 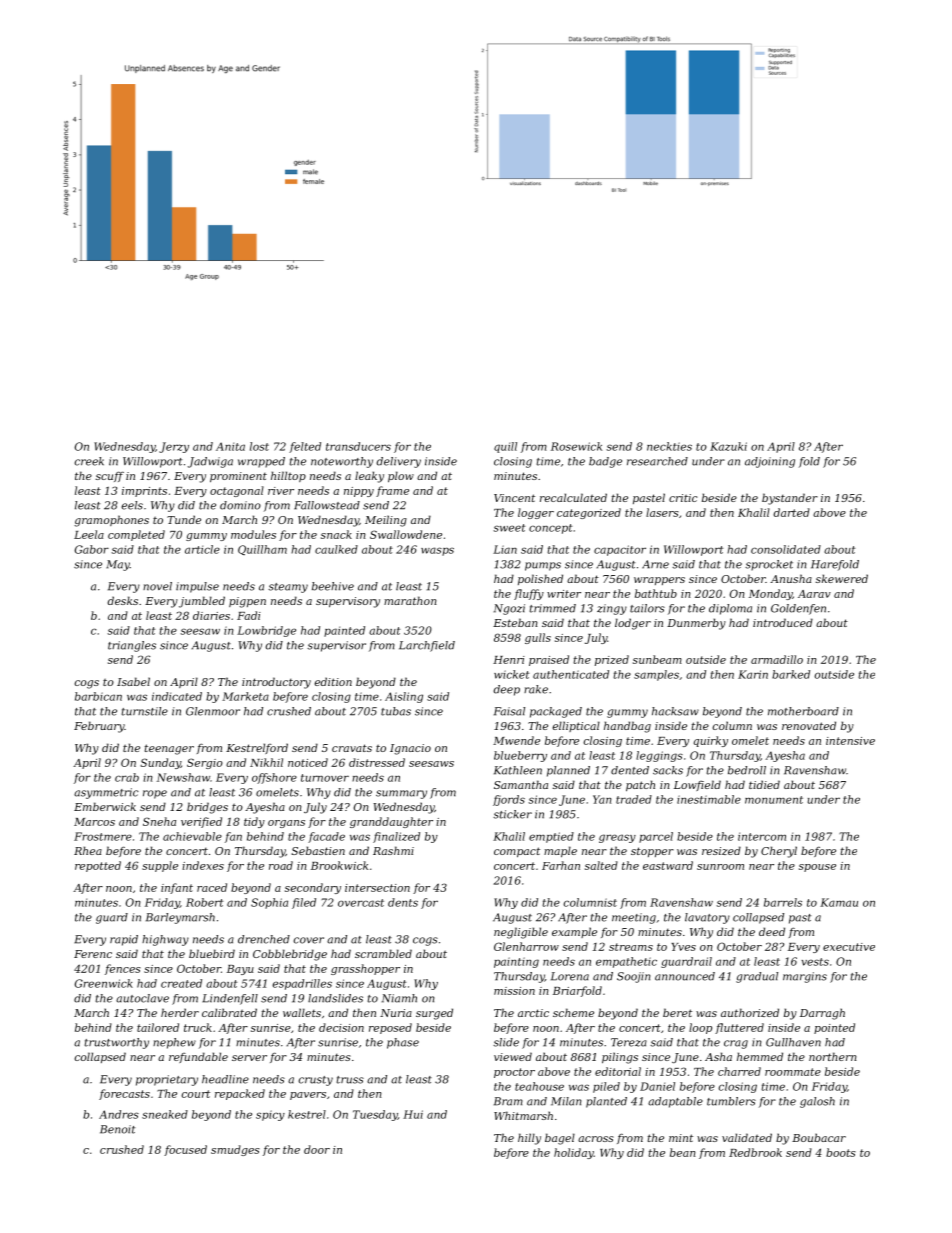 What do you see at coordinates (276, 683) in the screenshot?
I see `introductory` at bounding box center [276, 683].
